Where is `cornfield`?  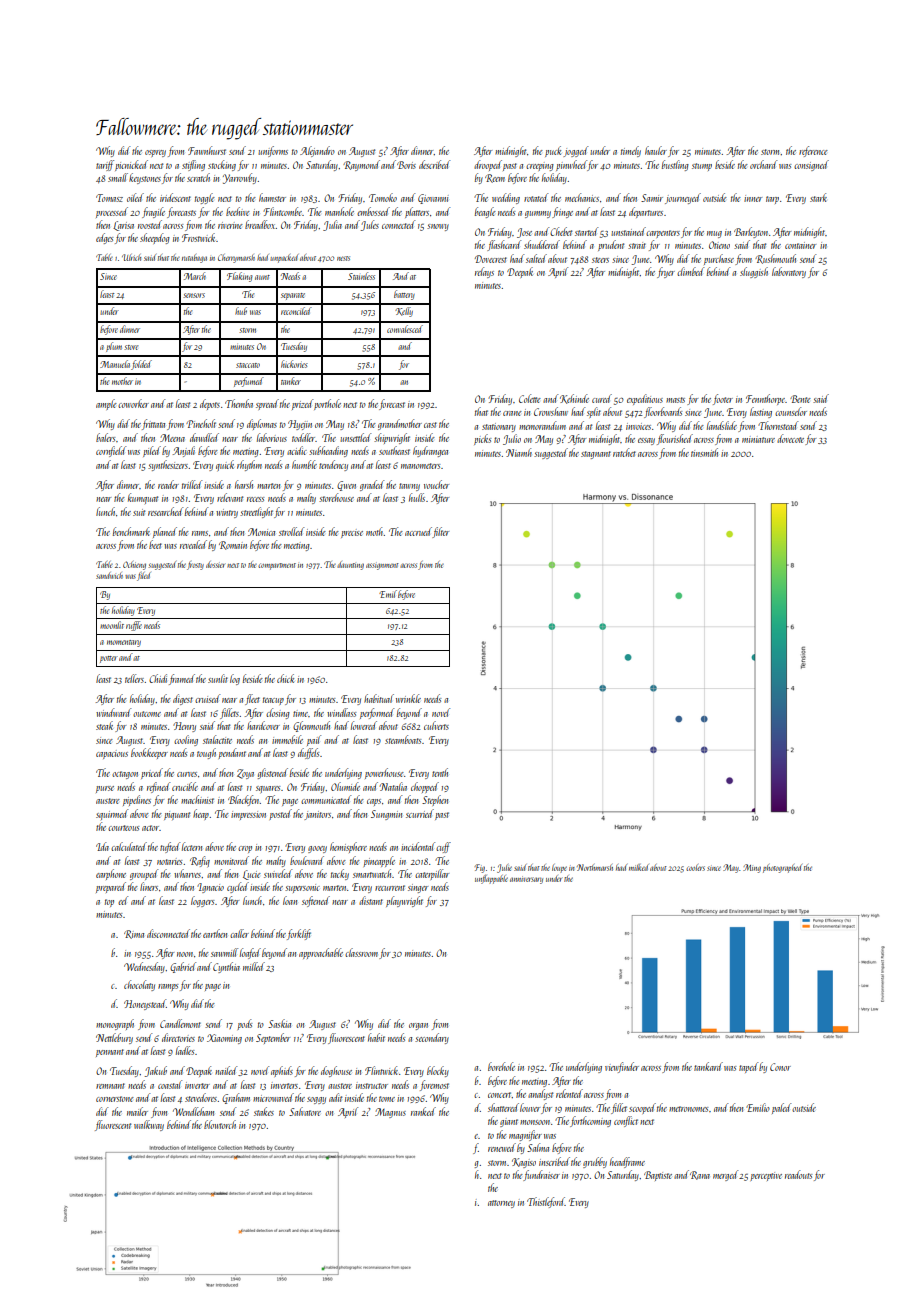 cornfield is located at coordinates (111, 451).
